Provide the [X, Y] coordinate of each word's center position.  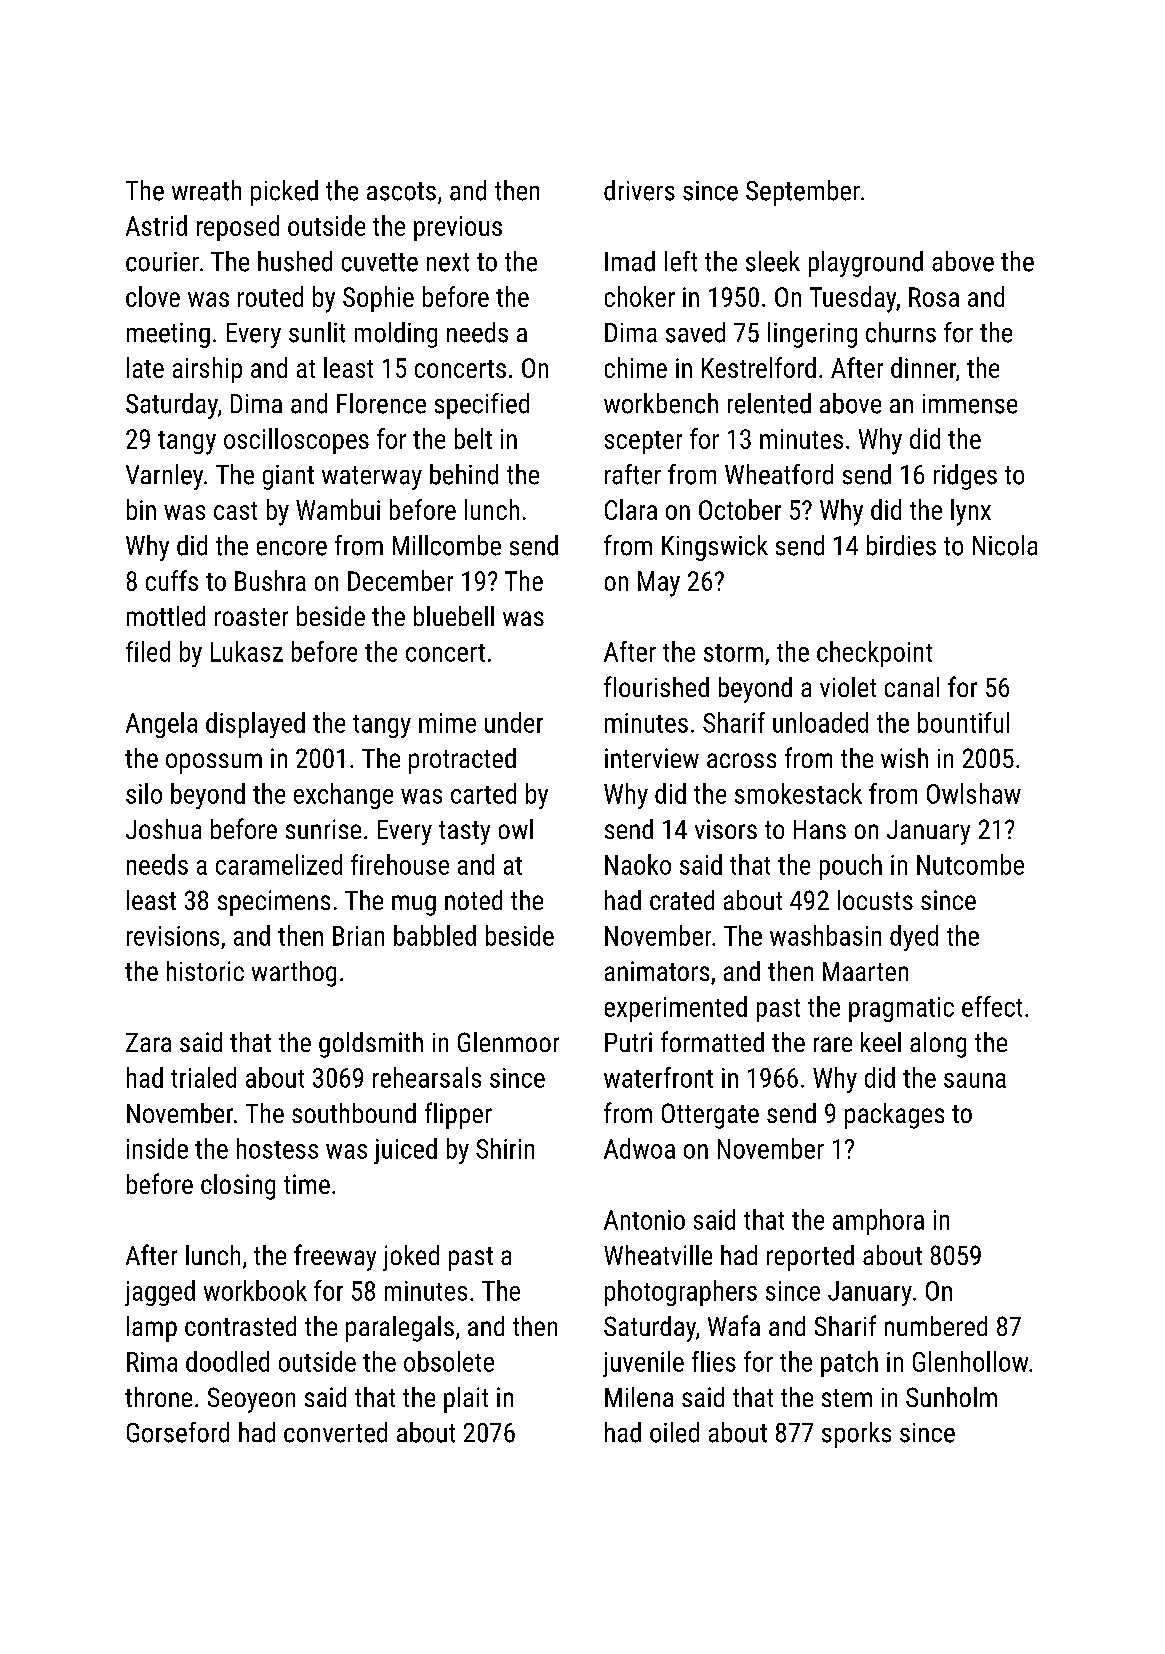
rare [833, 1044]
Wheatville [658, 1255]
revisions [173, 936]
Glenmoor [508, 1042]
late [145, 367]
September [803, 193]
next [448, 262]
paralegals [400, 1329]
